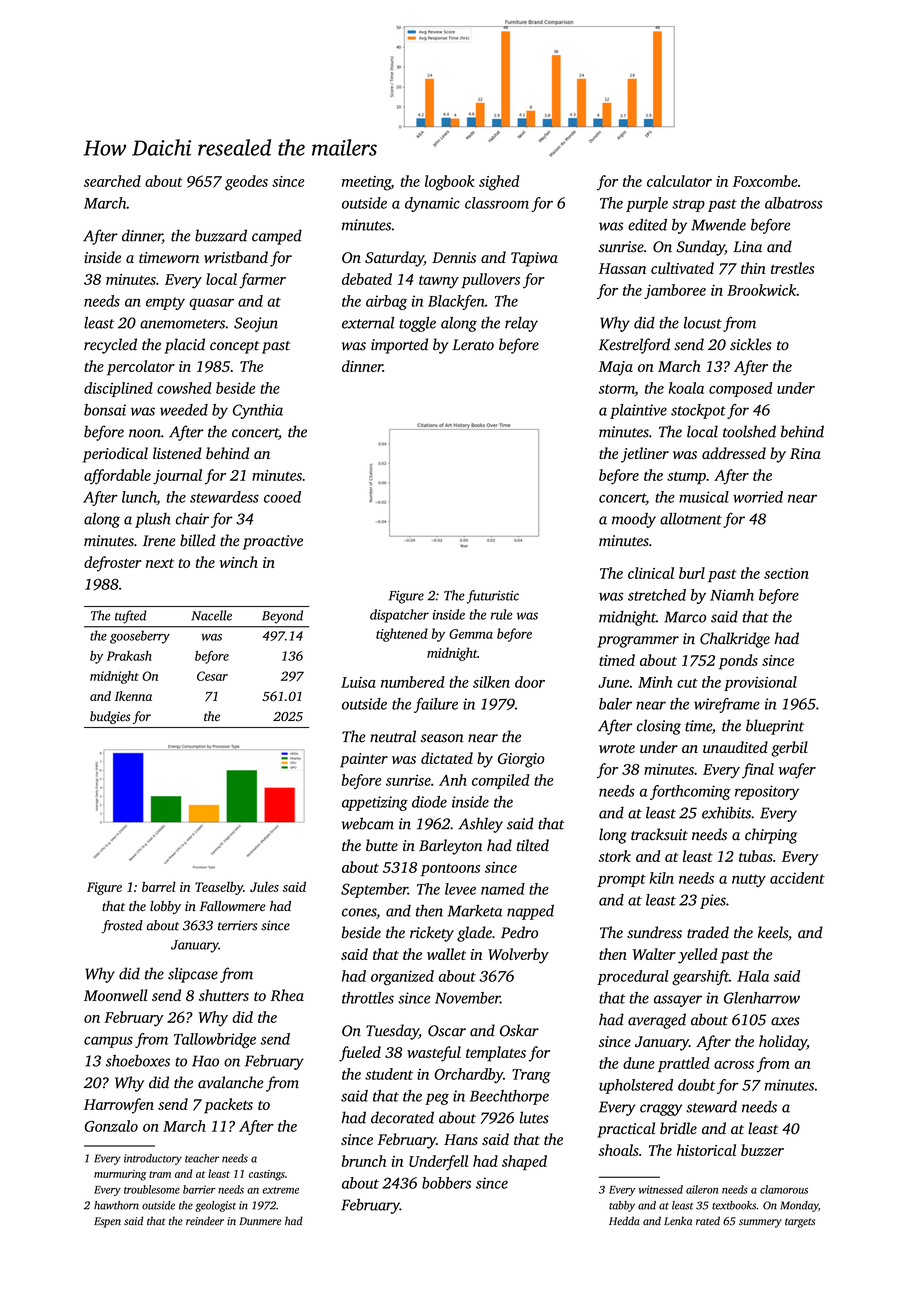 The height and width of the image is (1316, 908). What do you see at coordinates (224, 995) in the image?
I see `shutters` at bounding box center [224, 995].
